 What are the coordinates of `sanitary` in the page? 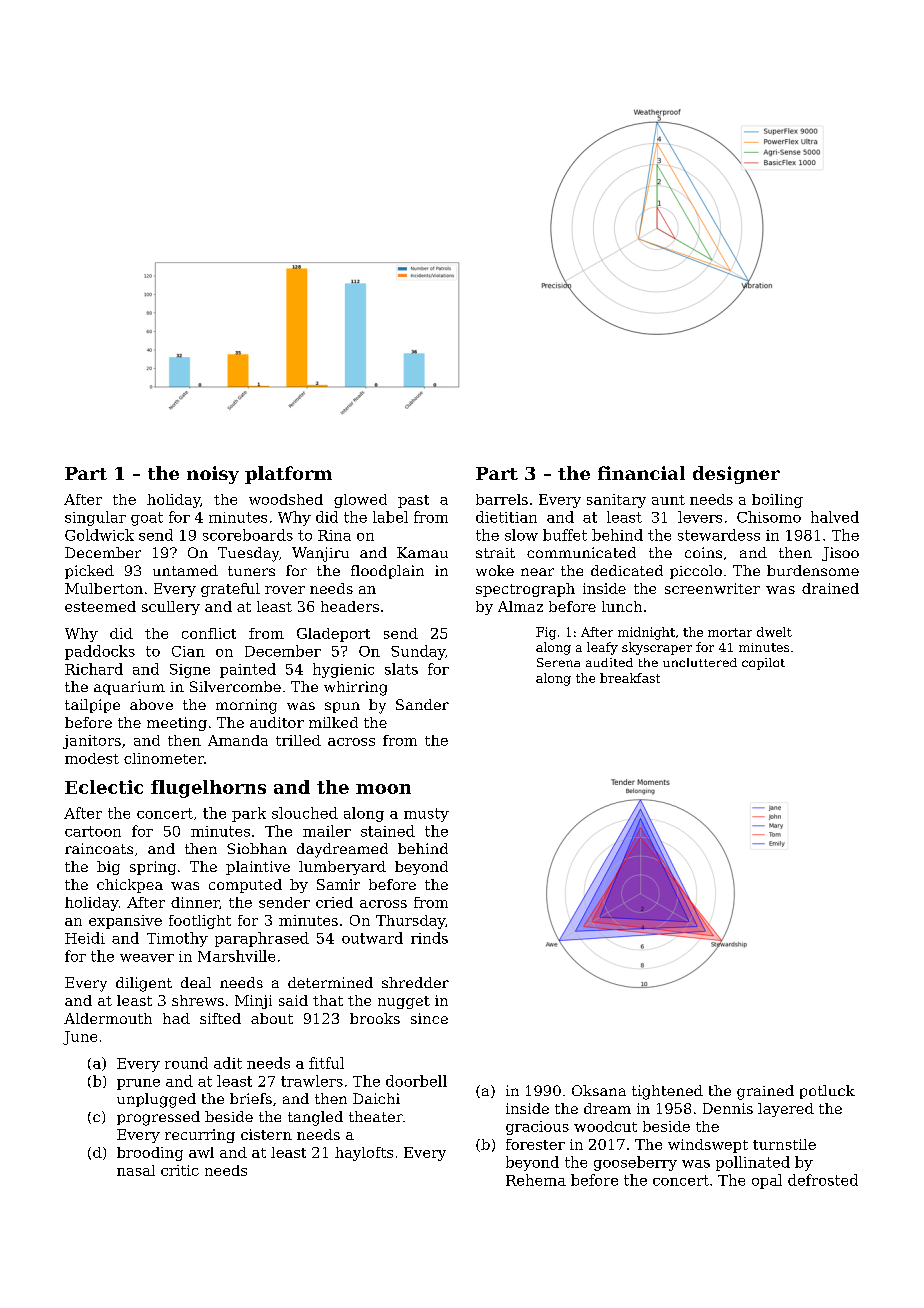 It's located at (616, 501).
